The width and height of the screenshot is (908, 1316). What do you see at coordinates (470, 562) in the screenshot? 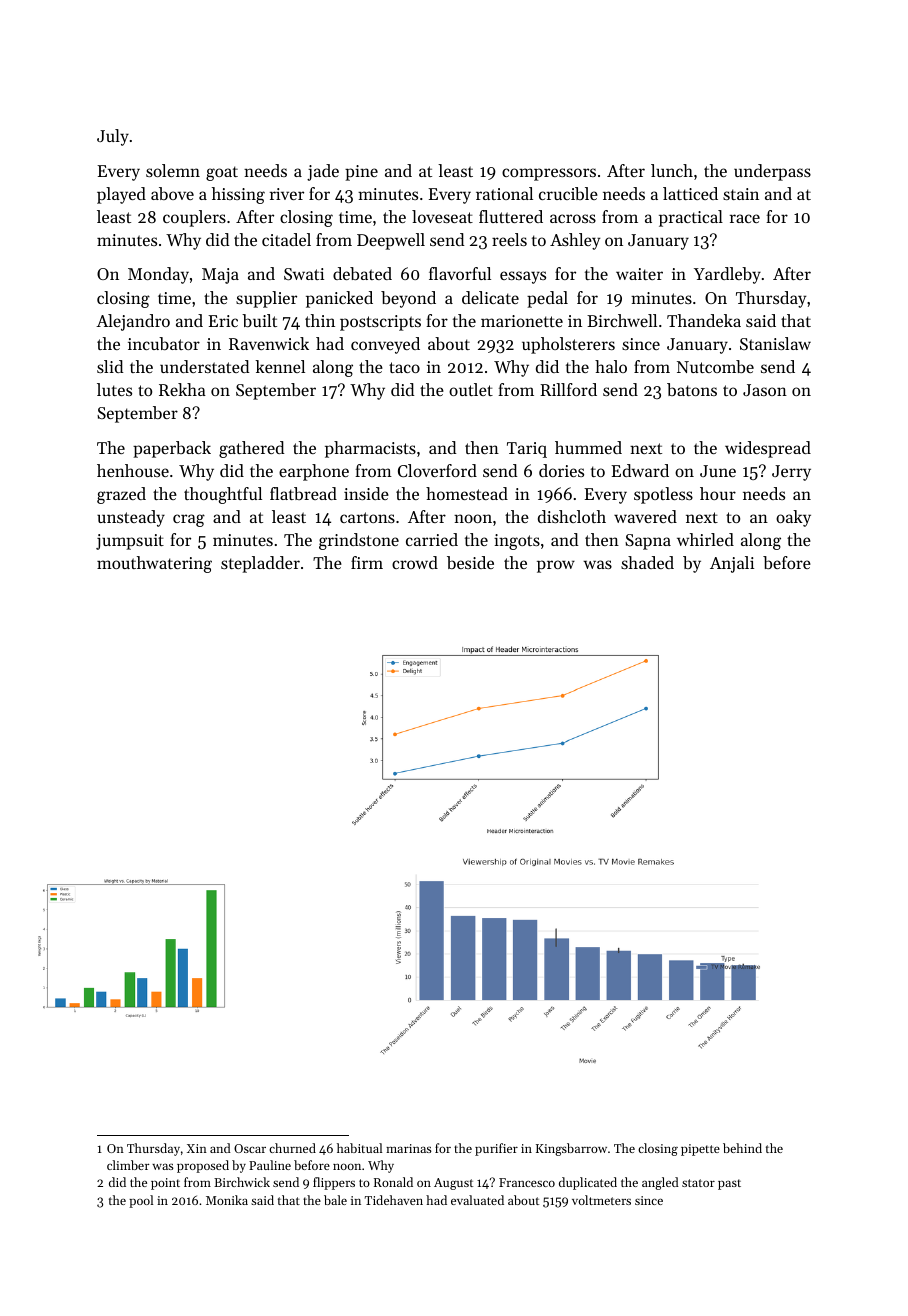
I see `beside` at bounding box center [470, 562].
